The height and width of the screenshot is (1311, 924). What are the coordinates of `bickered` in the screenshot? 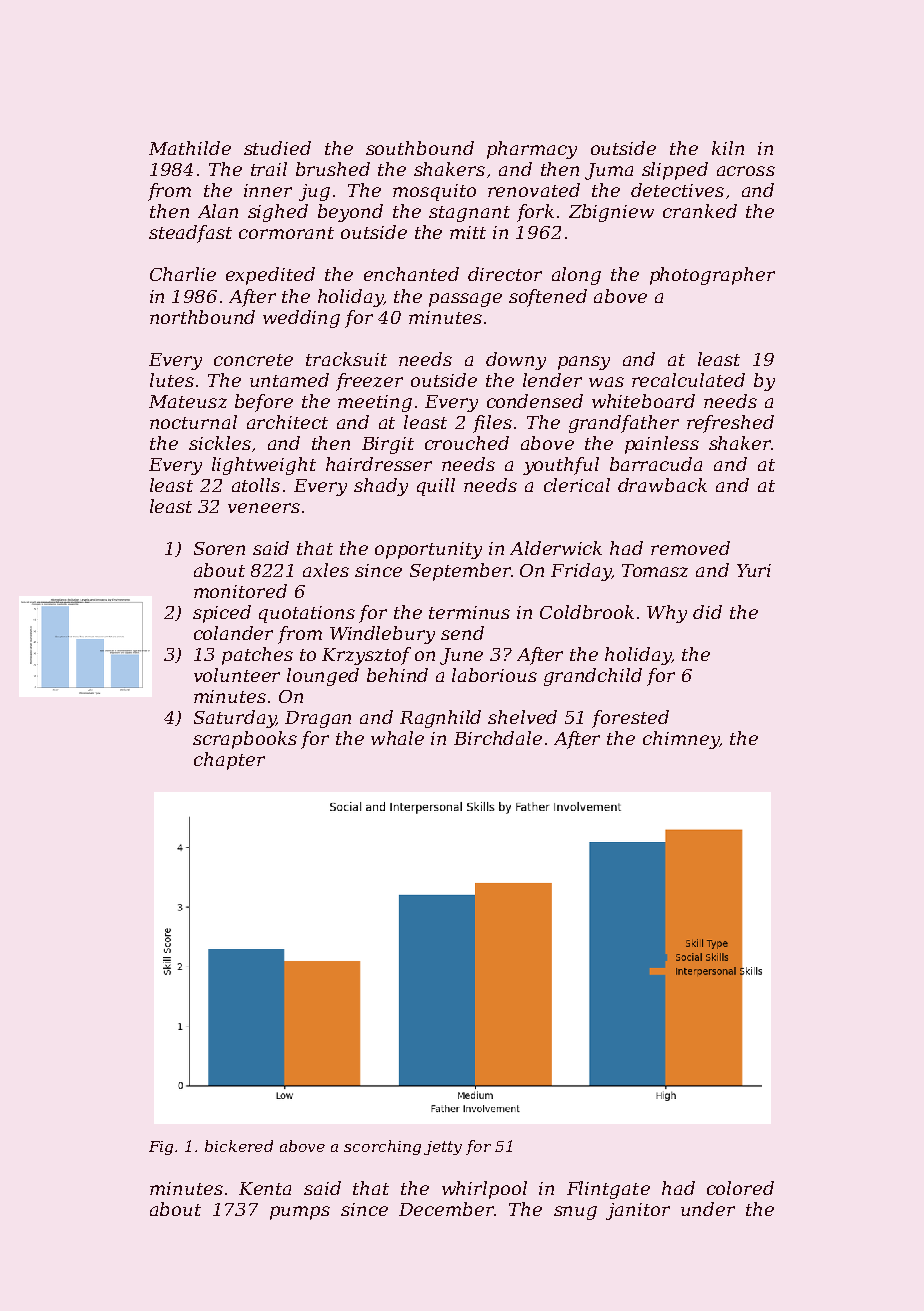 It's located at (239, 1146).
